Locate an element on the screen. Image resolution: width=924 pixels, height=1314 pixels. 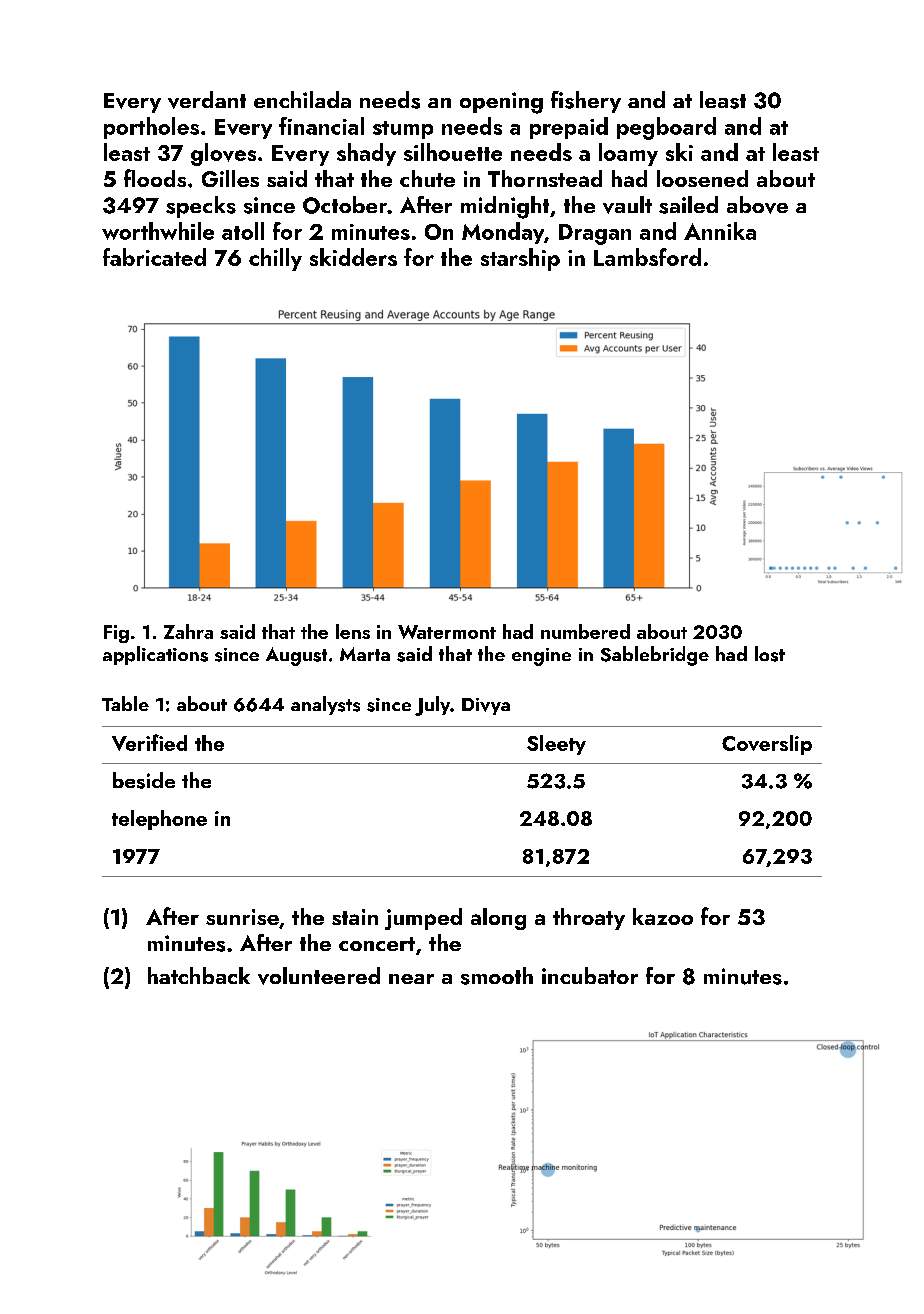
telephone is located at coordinates (159, 820).
